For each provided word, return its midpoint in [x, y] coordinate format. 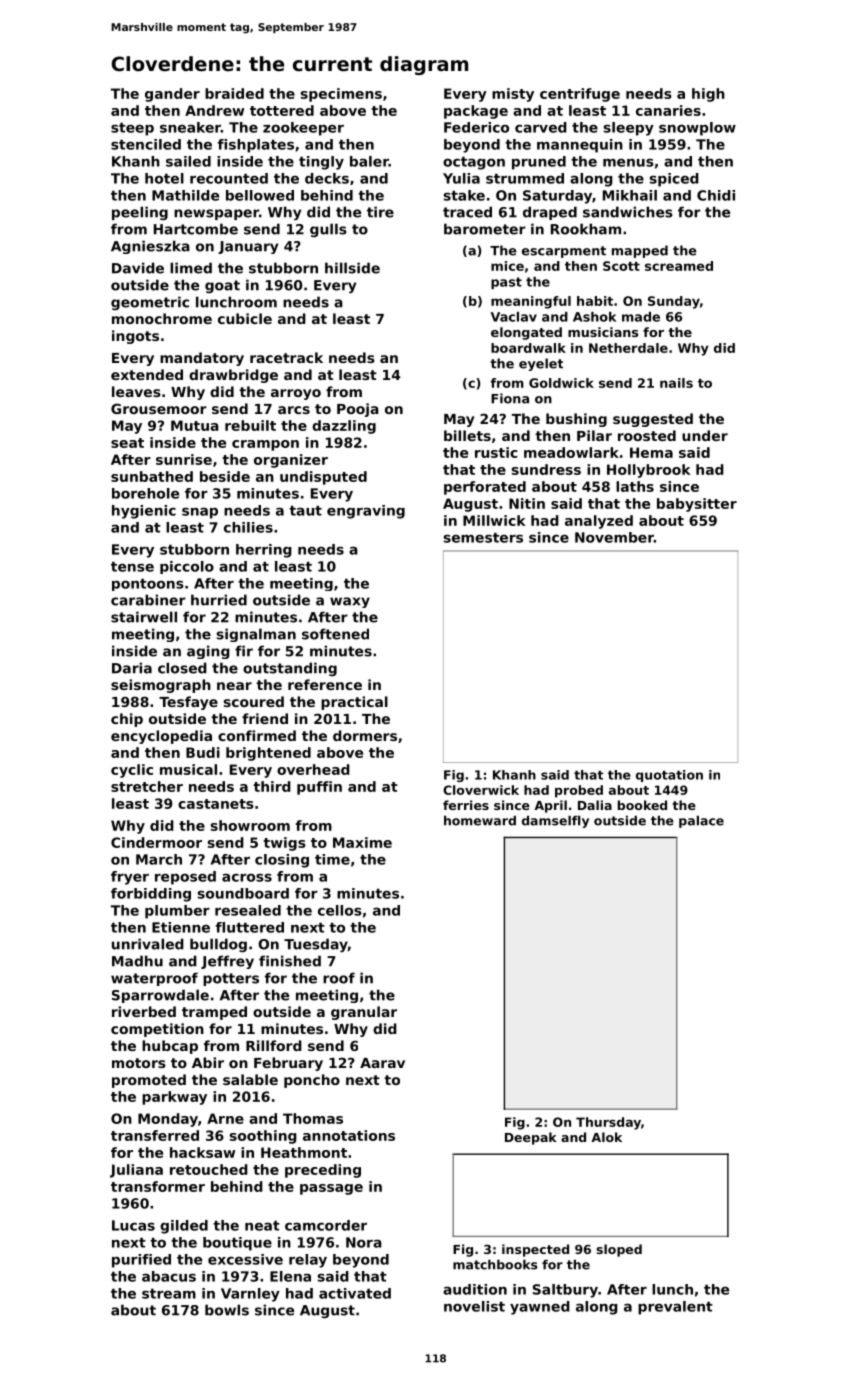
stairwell [144, 617]
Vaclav [514, 317]
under [705, 435]
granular [364, 1013]
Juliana [136, 1171]
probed [579, 791]
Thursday [608, 1123]
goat [222, 286]
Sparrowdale [160, 996]
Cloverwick [481, 790]
